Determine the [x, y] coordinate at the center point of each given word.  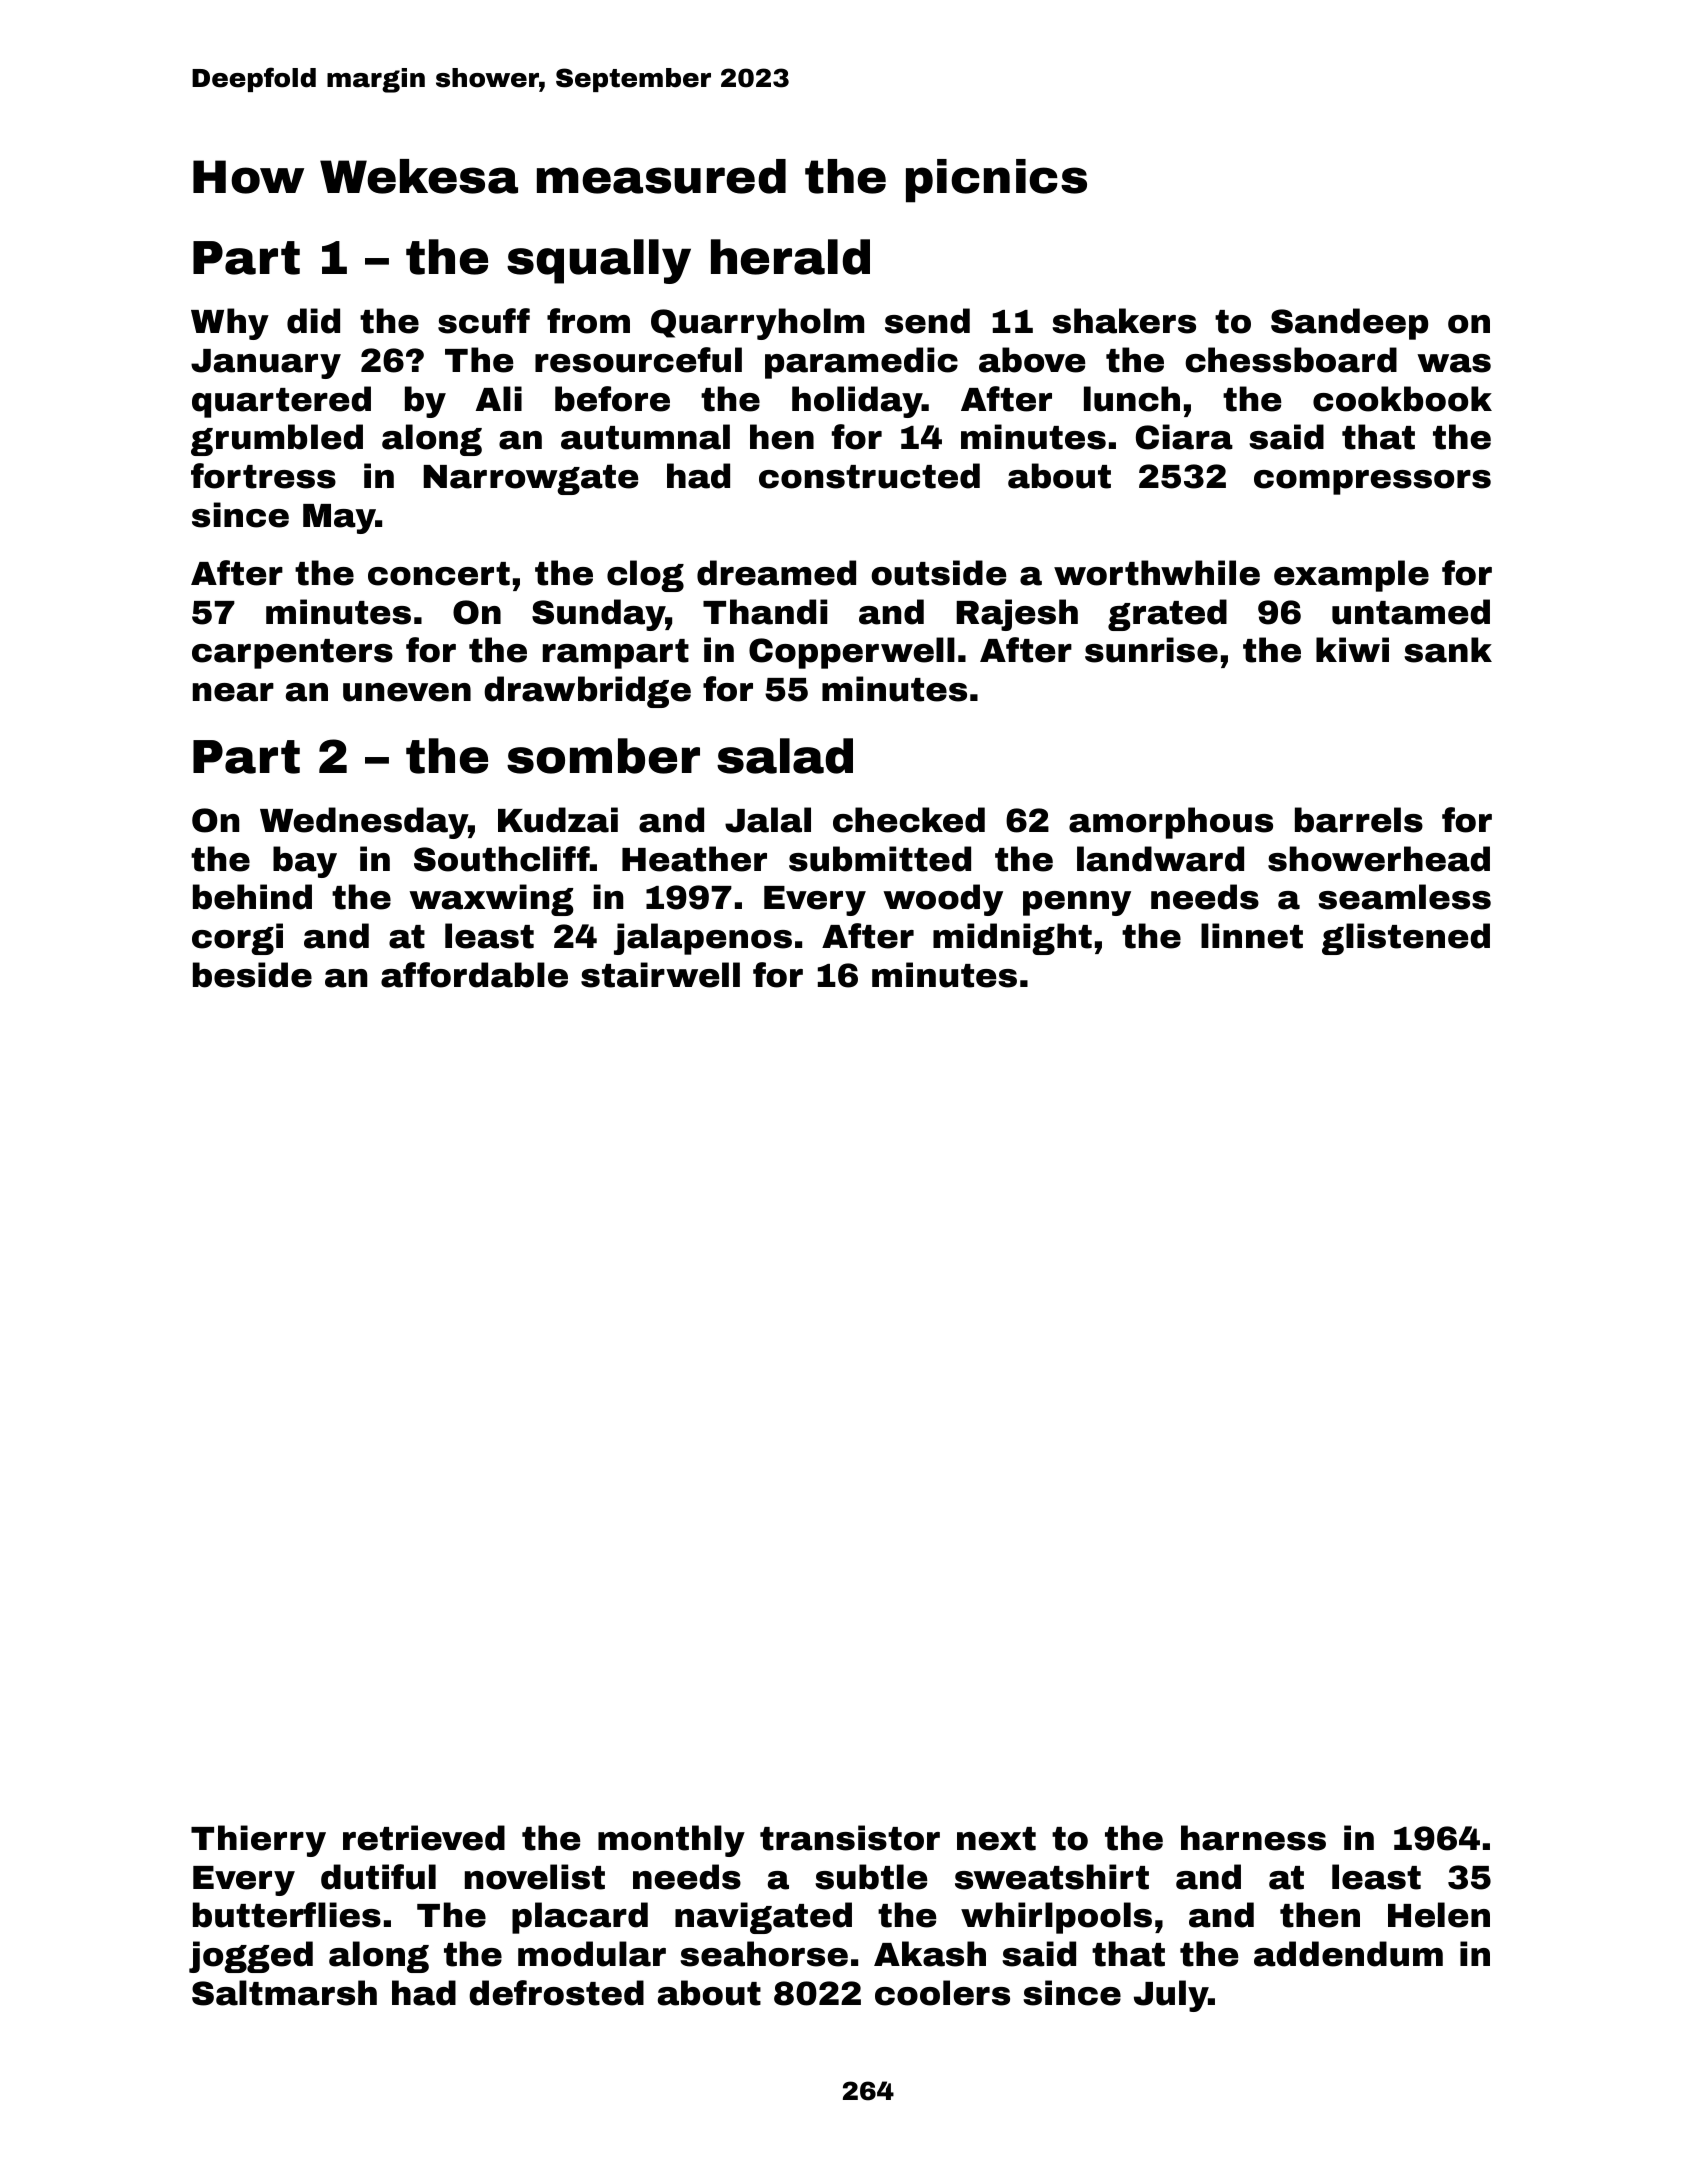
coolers [942, 1993]
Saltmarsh [284, 1993]
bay [305, 862]
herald [790, 257]
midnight [1012, 939]
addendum [1348, 1954]
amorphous [1171, 823]
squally [599, 261]
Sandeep [1349, 324]
